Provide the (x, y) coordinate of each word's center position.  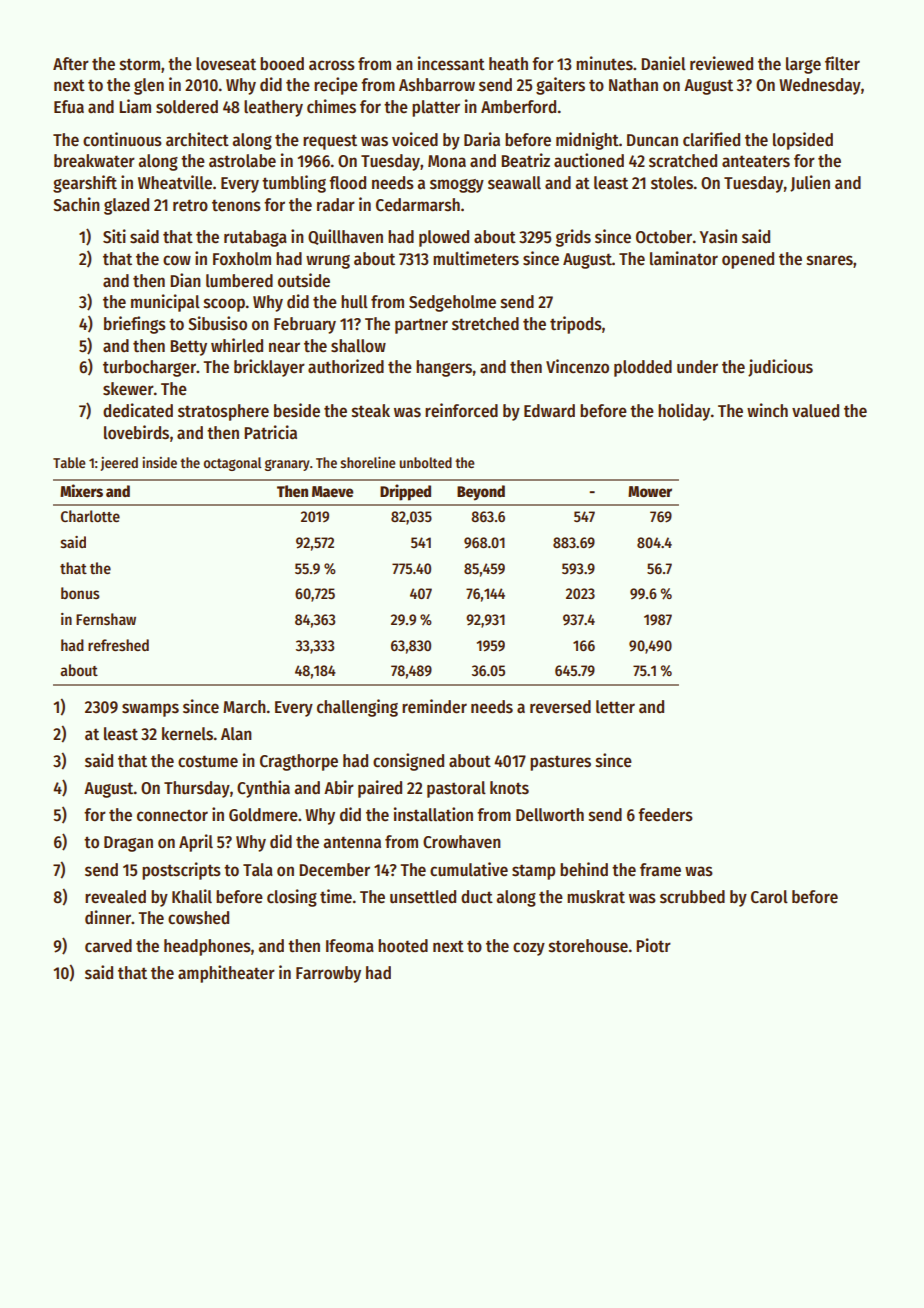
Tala (258, 870)
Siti (114, 236)
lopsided (803, 141)
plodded (643, 368)
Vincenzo (577, 366)
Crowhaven (462, 842)
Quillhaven (345, 237)
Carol (769, 897)
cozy (529, 949)
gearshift (85, 184)
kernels (187, 734)
